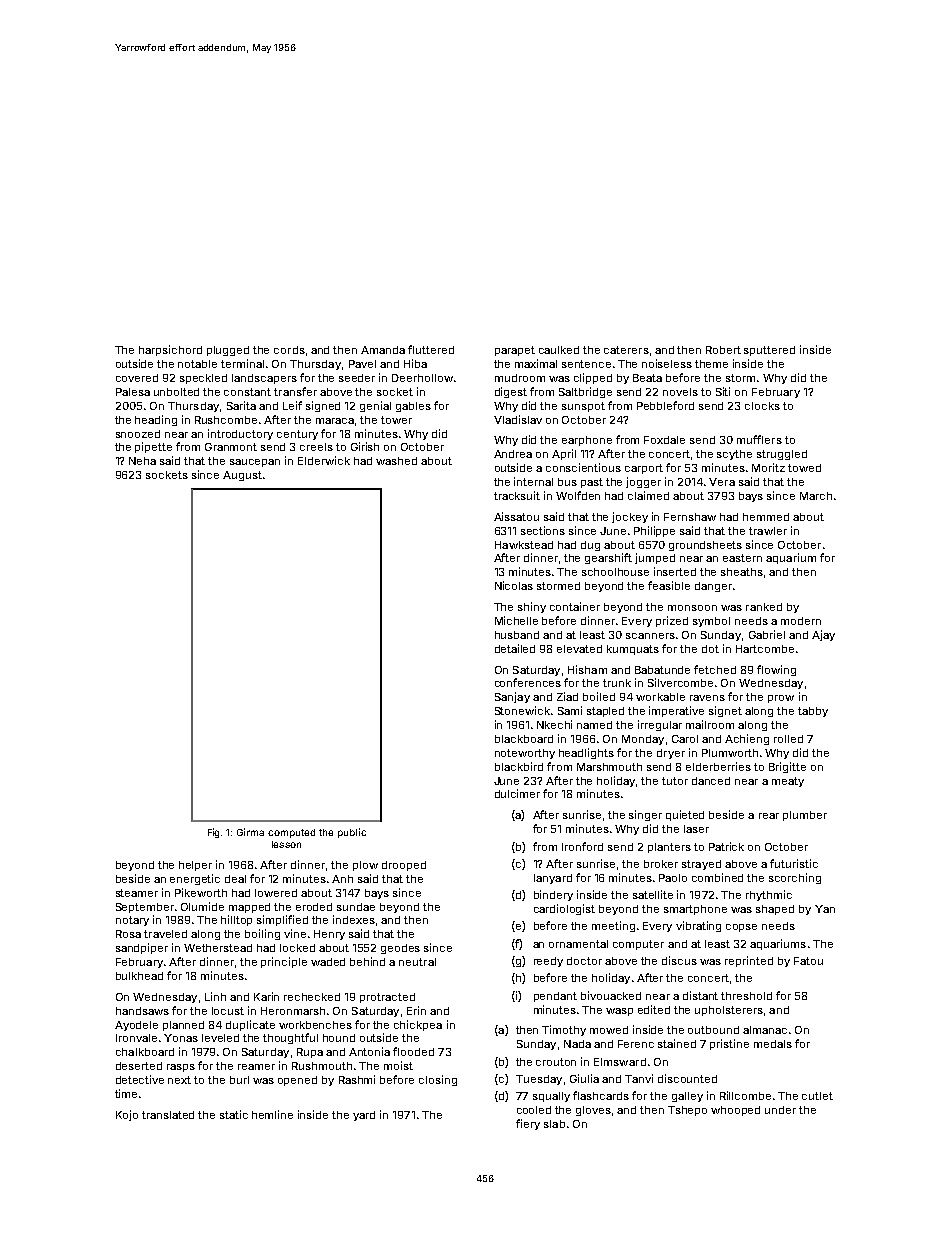 The height and width of the image is (1233, 952). I want to click on Michelle, so click(516, 620).
